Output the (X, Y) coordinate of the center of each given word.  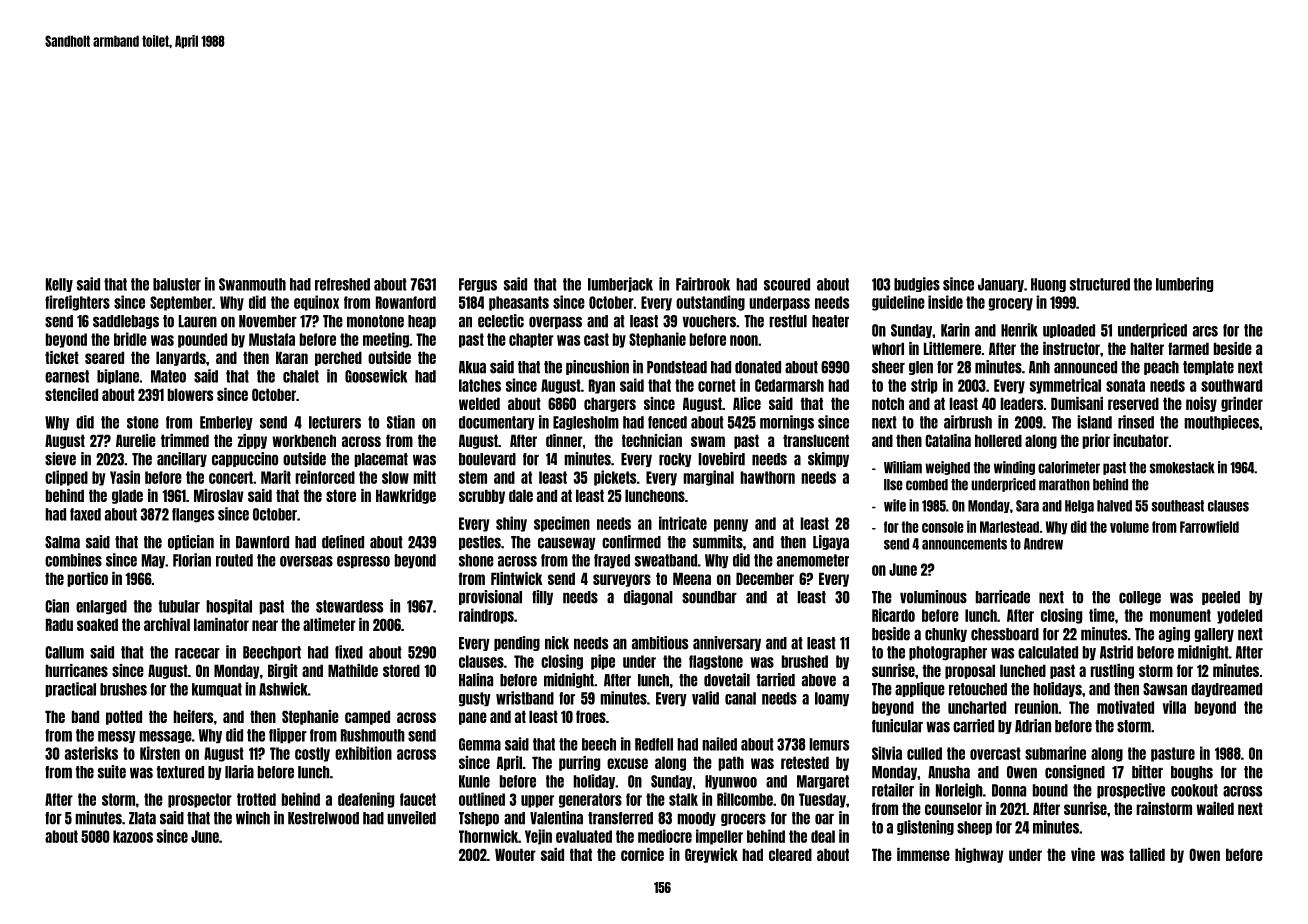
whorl (888, 348)
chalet (301, 376)
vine (1083, 854)
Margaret (823, 782)
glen (921, 368)
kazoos (133, 836)
